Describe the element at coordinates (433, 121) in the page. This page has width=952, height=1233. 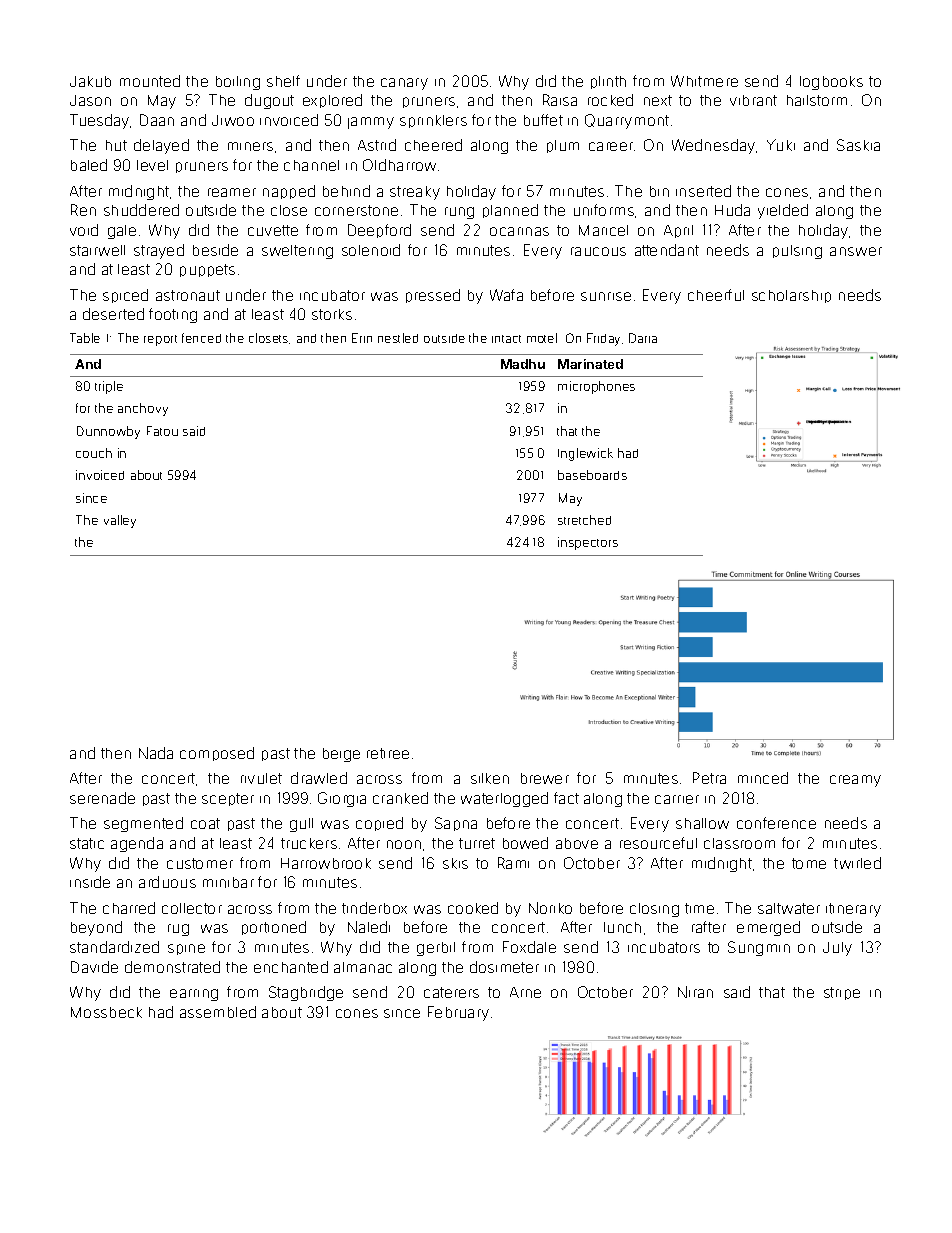
I see `sprinklers` at that location.
